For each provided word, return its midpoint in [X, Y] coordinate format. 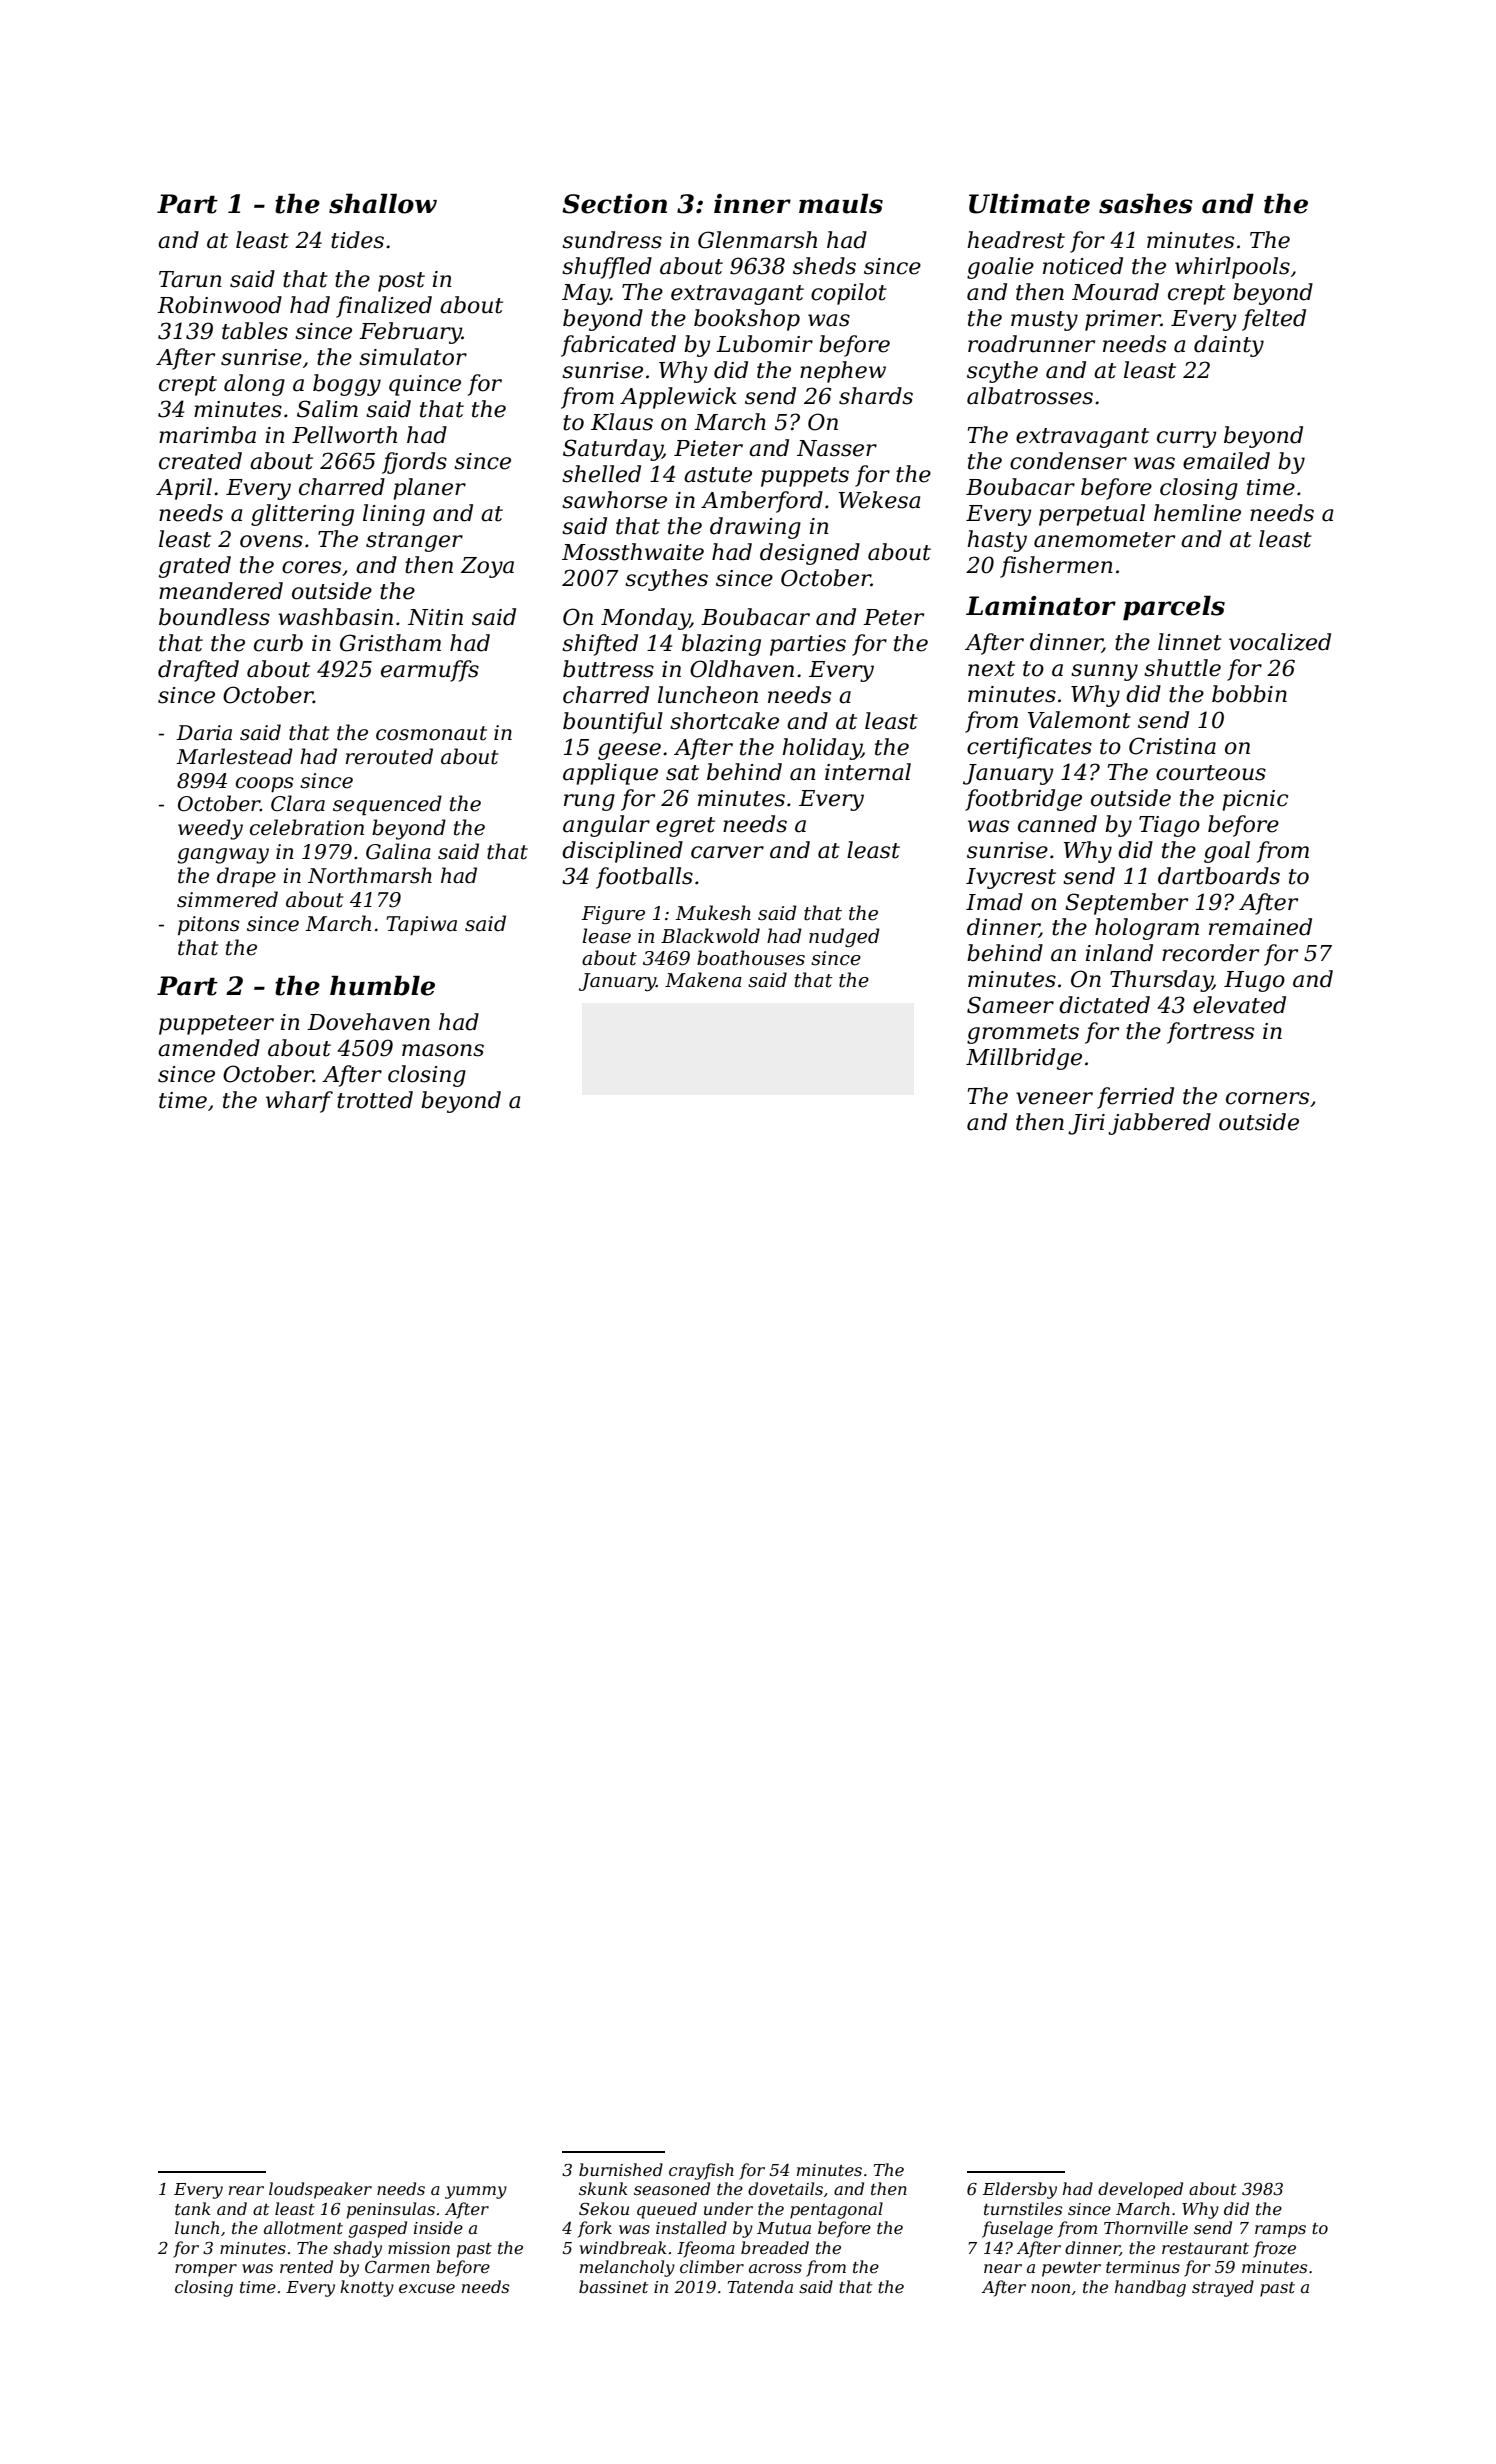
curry [1187, 439]
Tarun [190, 279]
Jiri [1086, 1124]
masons [443, 1050]
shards [876, 396]
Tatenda [760, 2286]
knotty [367, 2288]
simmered [227, 899]
